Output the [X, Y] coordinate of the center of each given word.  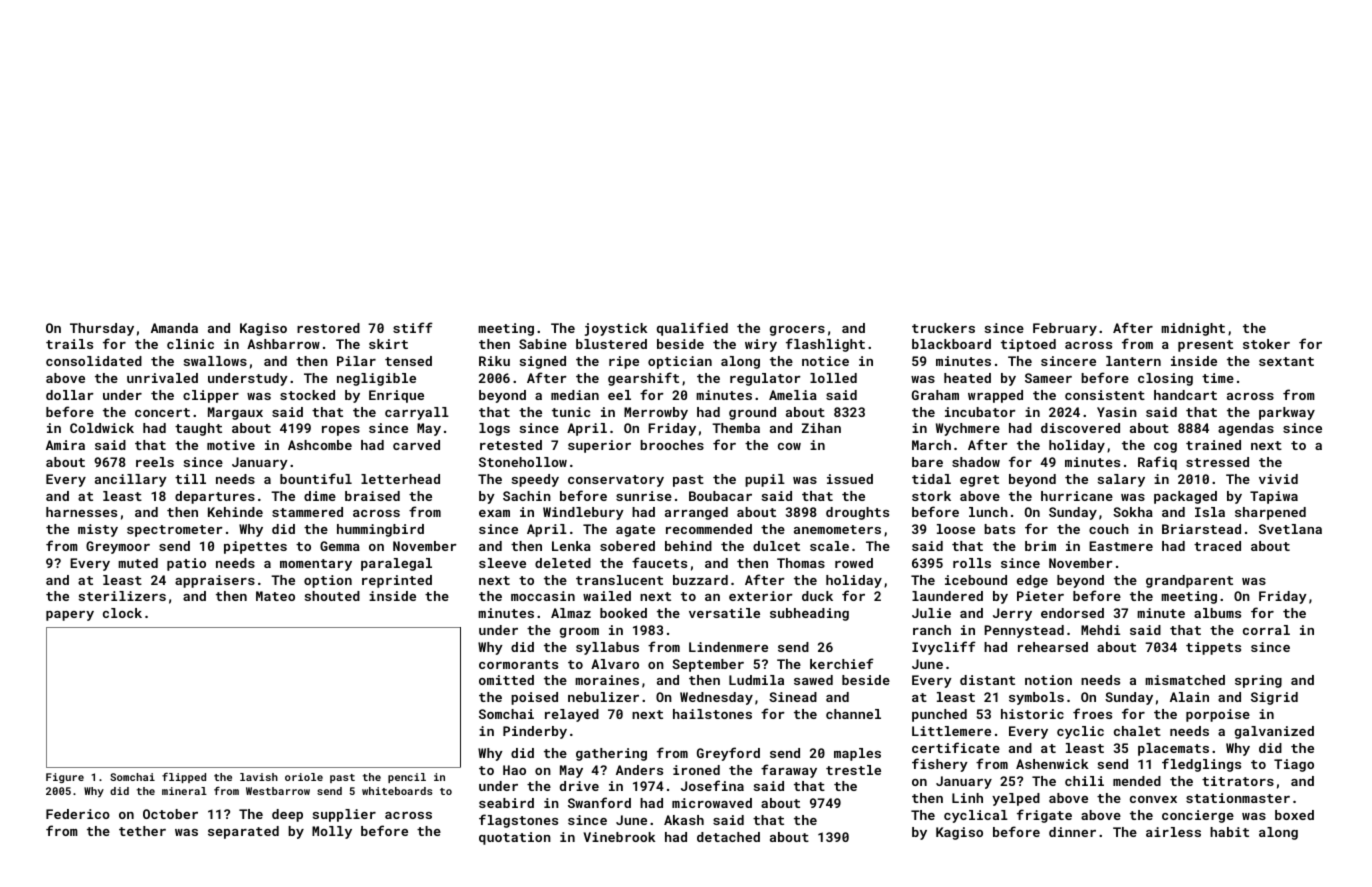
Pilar [356, 361]
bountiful [316, 478]
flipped [184, 777]
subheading [809, 614]
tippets [1213, 648]
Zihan [821, 428]
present [1205, 346]
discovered [1080, 428]
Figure [65, 778]
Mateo [275, 596]
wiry [761, 345]
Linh [967, 798]
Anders [639, 770]
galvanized [1274, 732]
